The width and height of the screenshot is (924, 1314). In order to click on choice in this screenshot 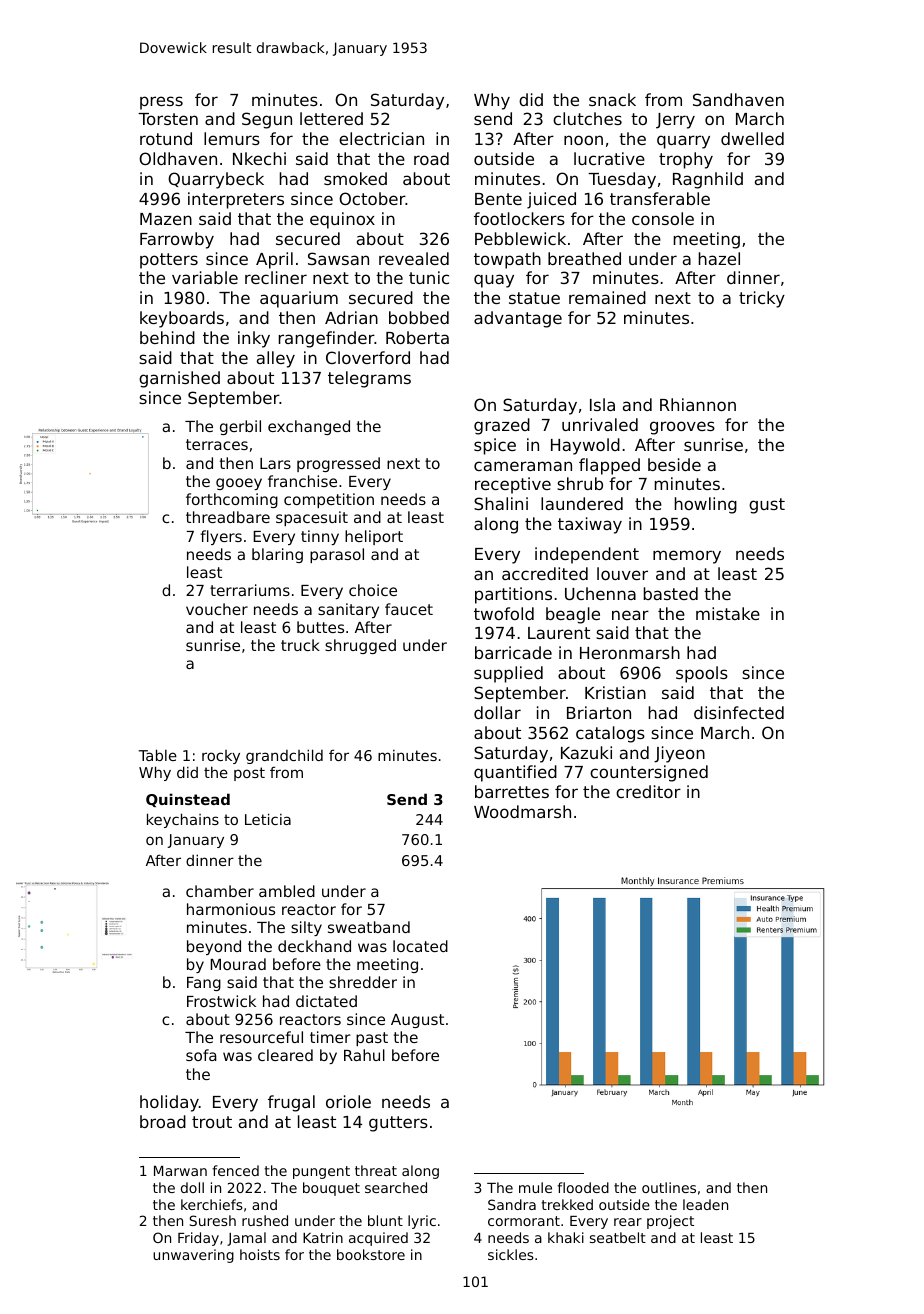, I will do `click(373, 590)`.
